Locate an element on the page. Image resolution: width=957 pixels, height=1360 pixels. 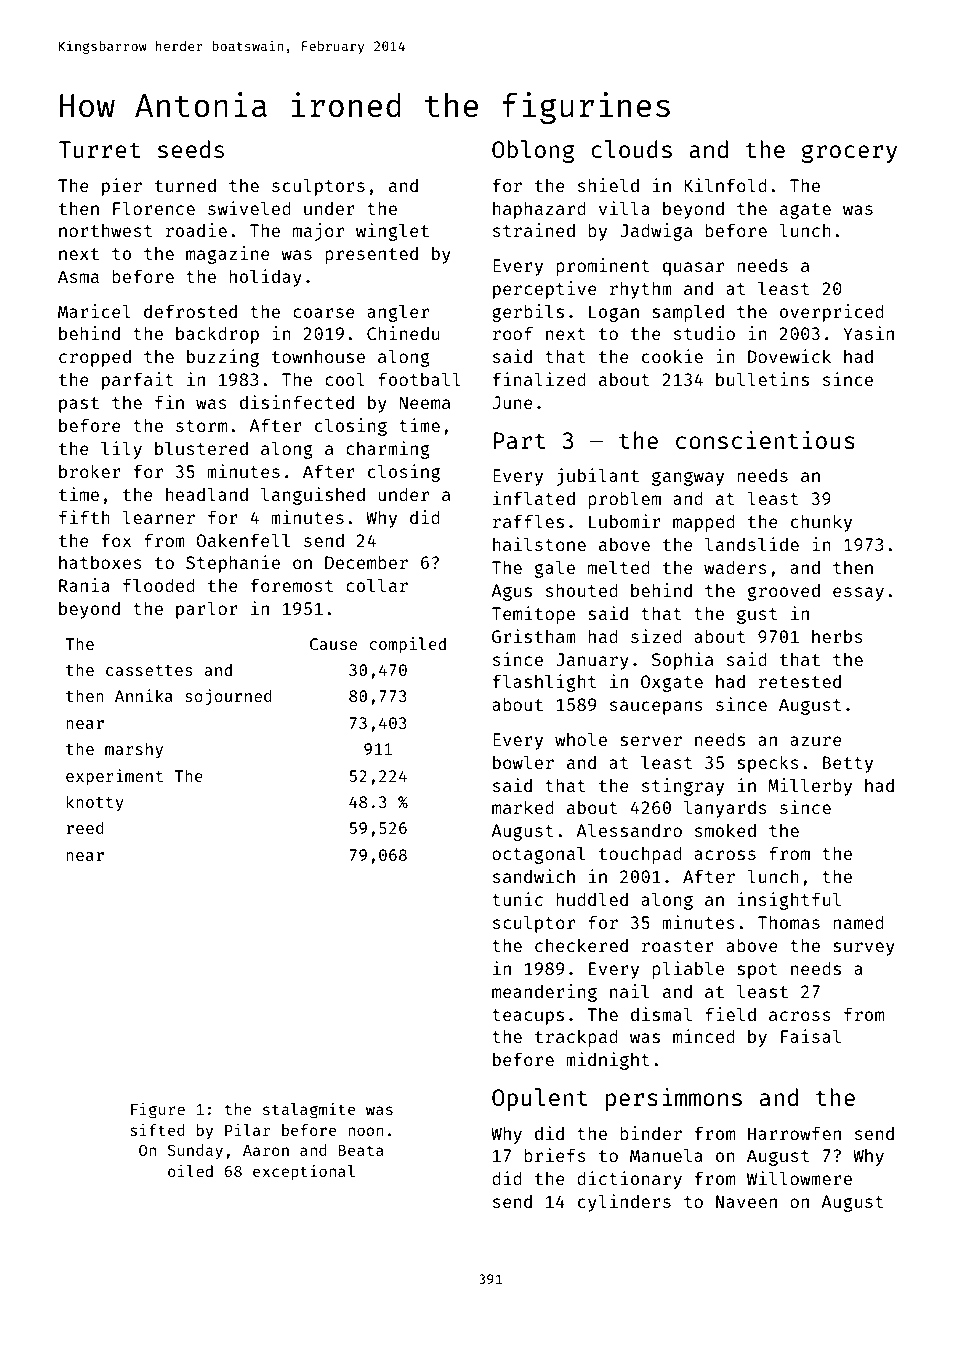
Faisal is located at coordinates (811, 1036).
